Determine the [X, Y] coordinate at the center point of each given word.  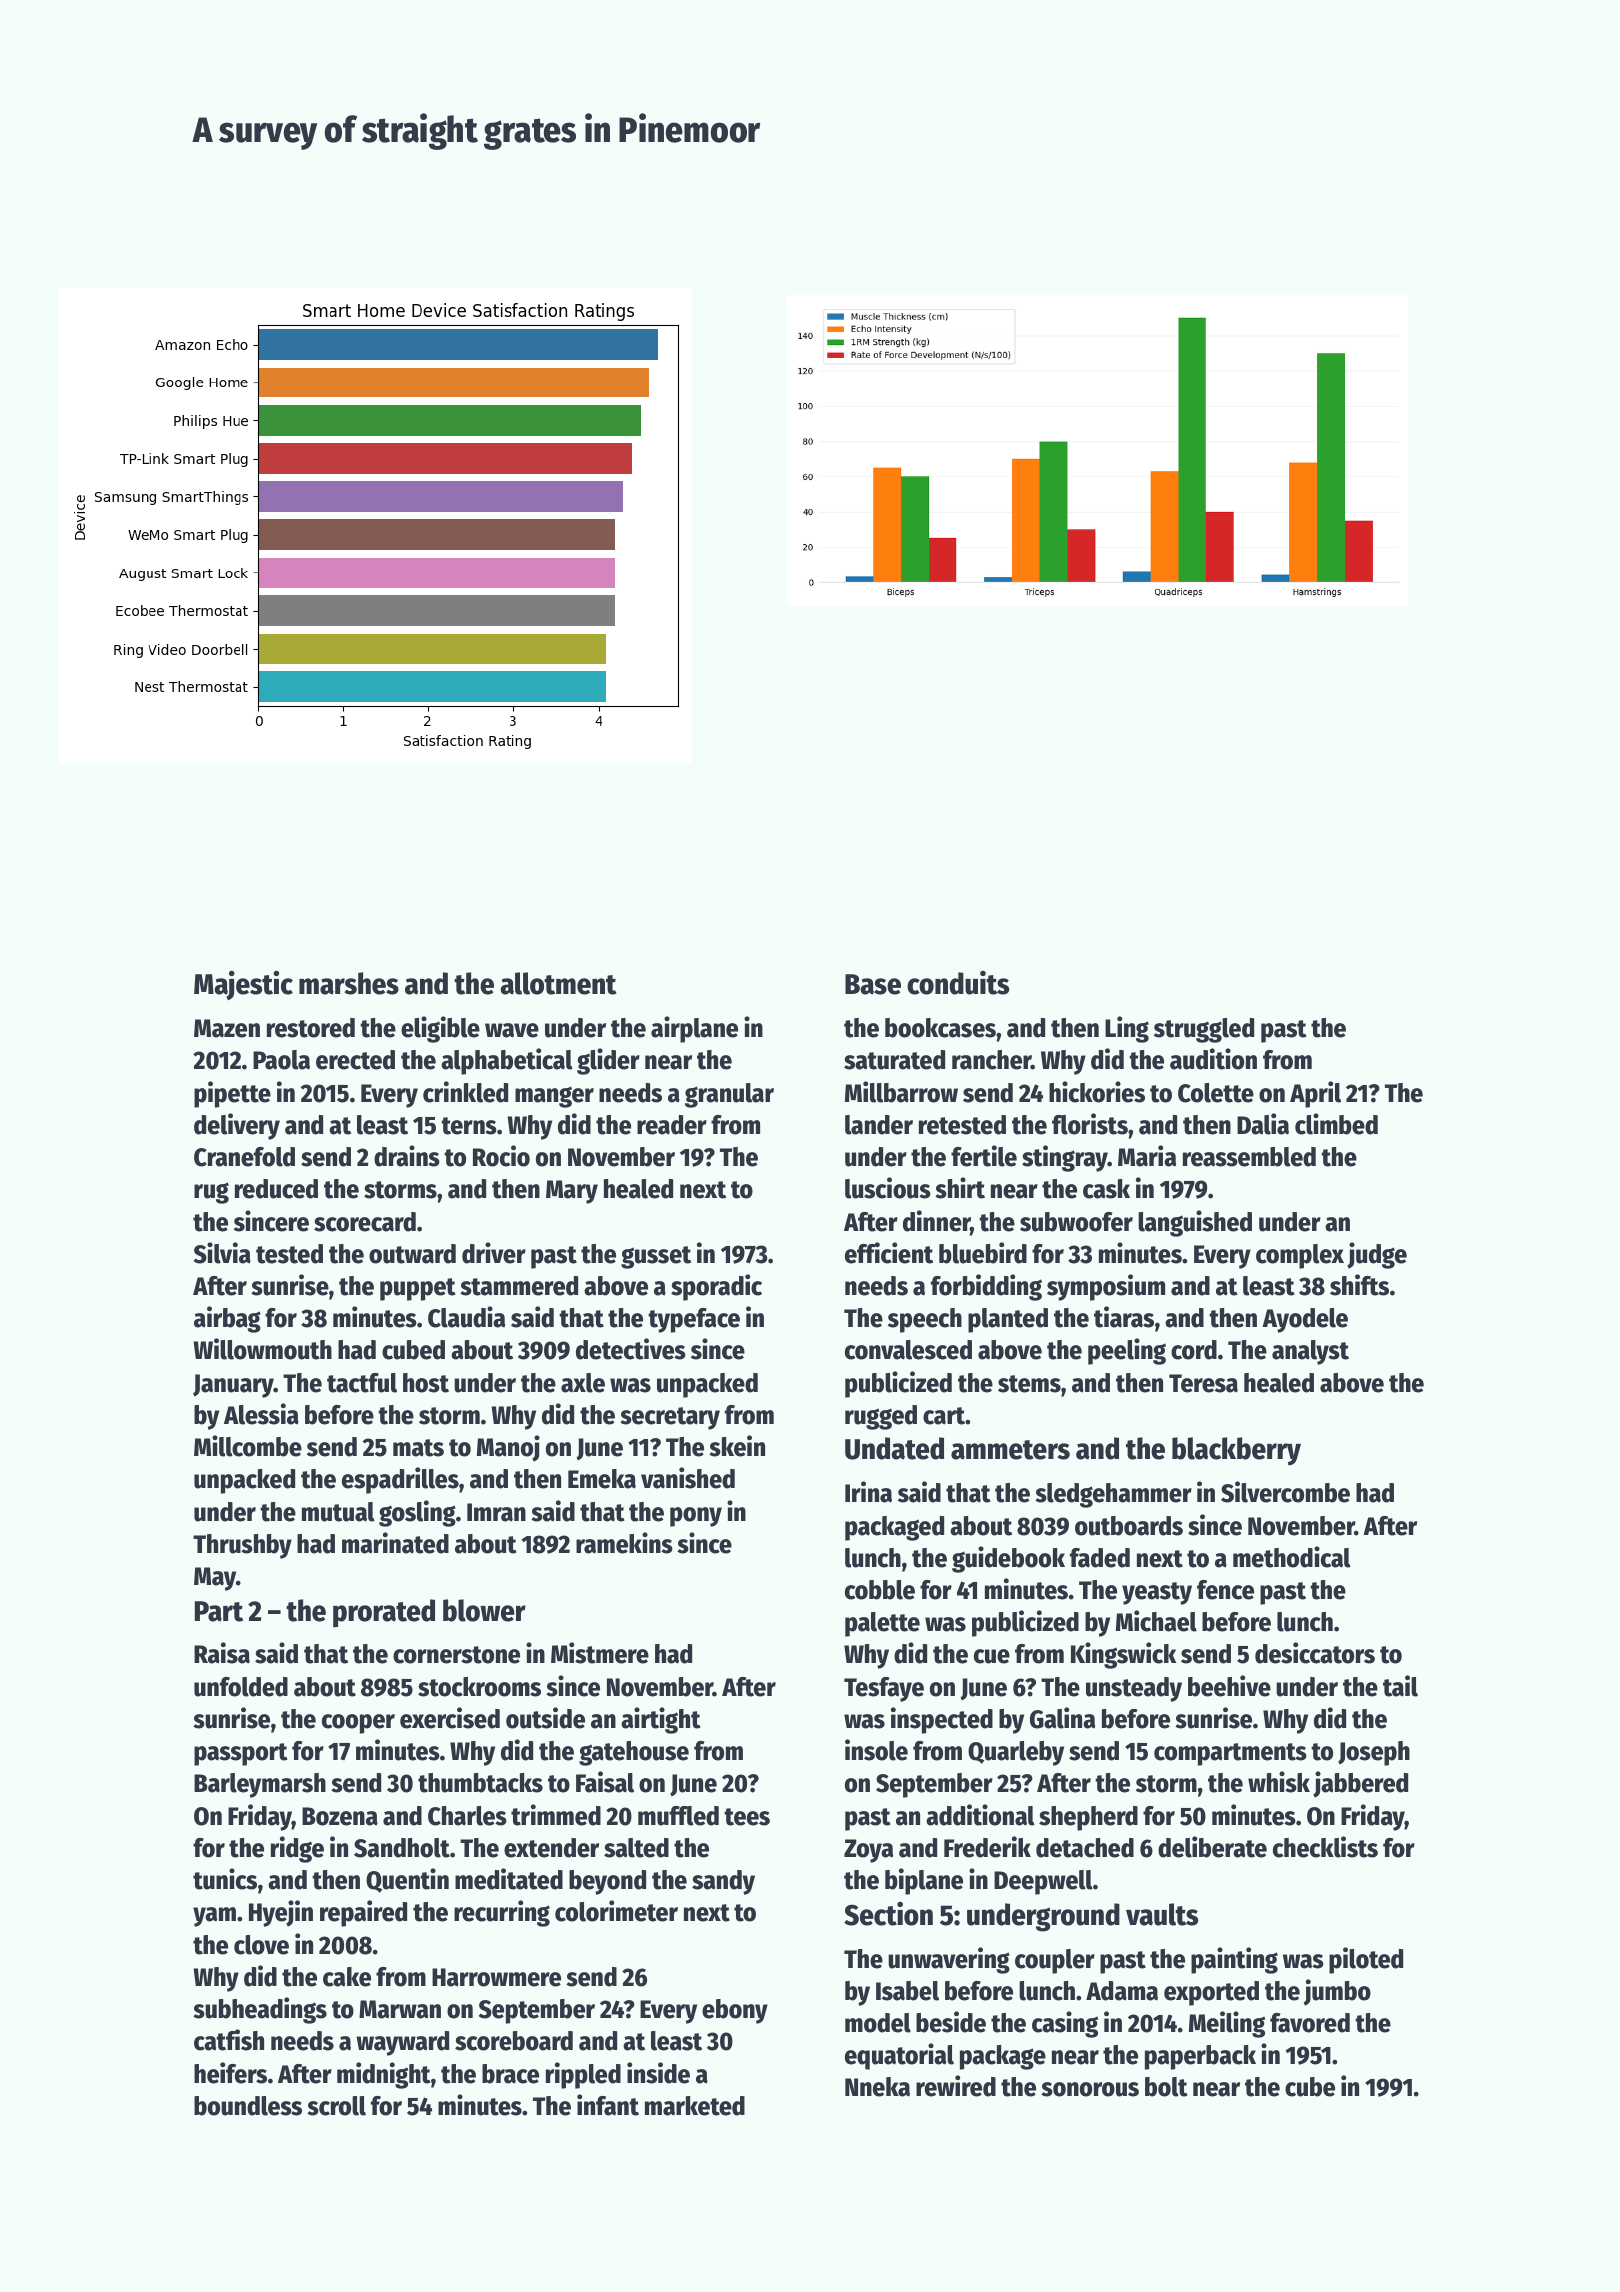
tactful [362, 1383]
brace [510, 2074]
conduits [958, 983]
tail [1400, 1686]
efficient [889, 1253]
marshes [349, 983]
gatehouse [634, 1753]
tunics [225, 1879]
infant [608, 2105]
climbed [1336, 1124]
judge [1377, 1255]
